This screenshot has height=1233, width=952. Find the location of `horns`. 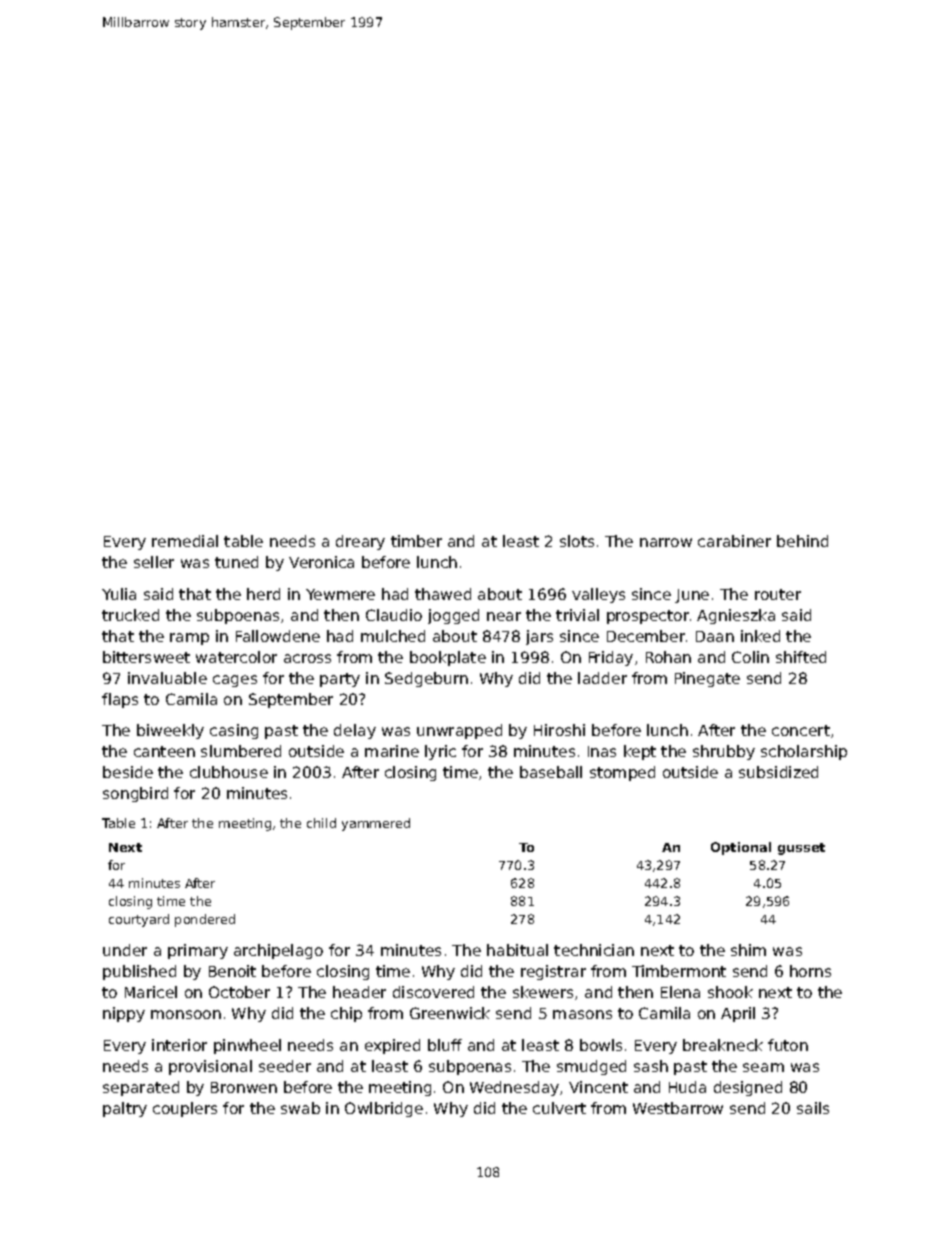

horns is located at coordinates (810, 971).
